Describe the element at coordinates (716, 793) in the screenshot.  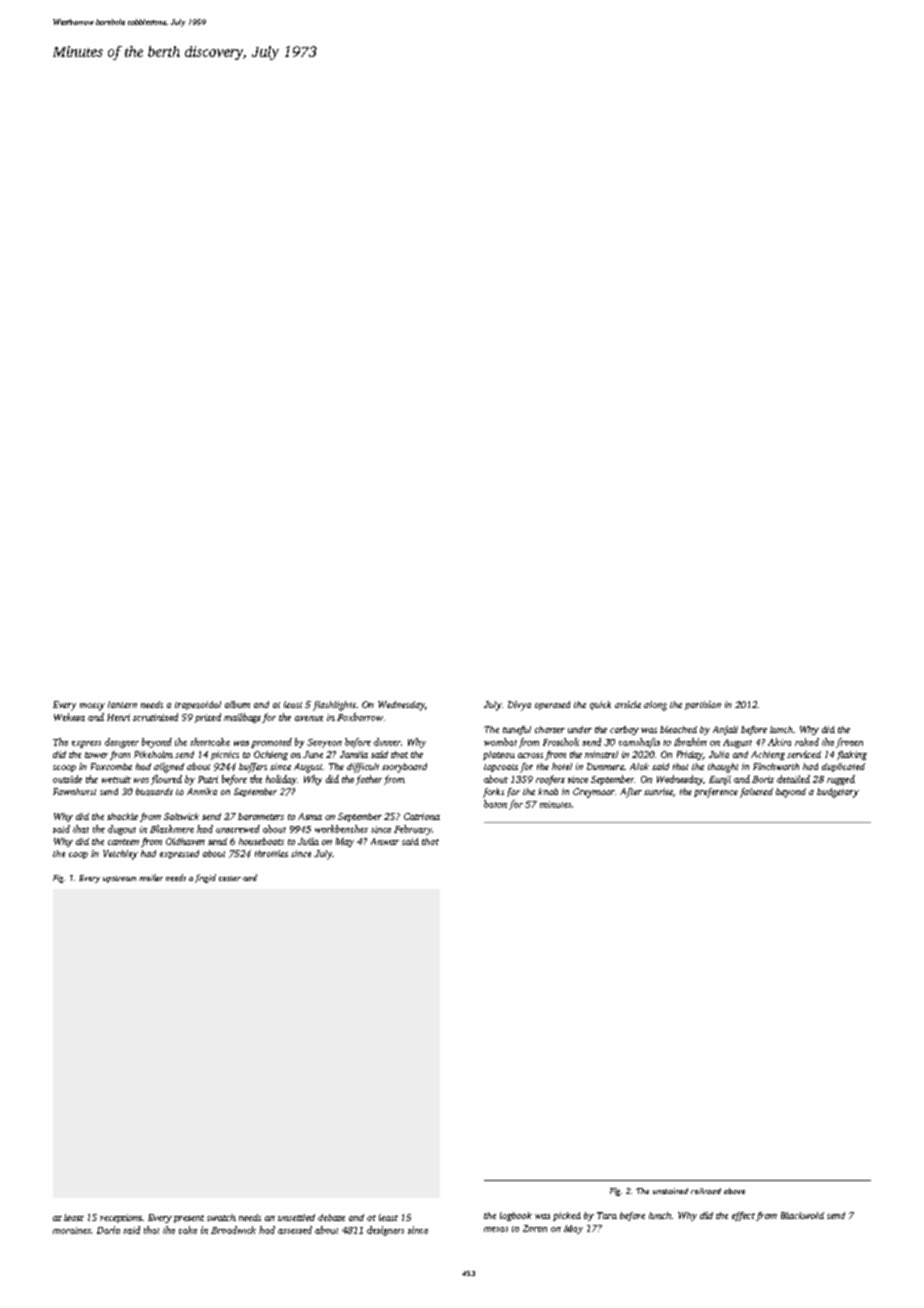
I see `preference` at that location.
